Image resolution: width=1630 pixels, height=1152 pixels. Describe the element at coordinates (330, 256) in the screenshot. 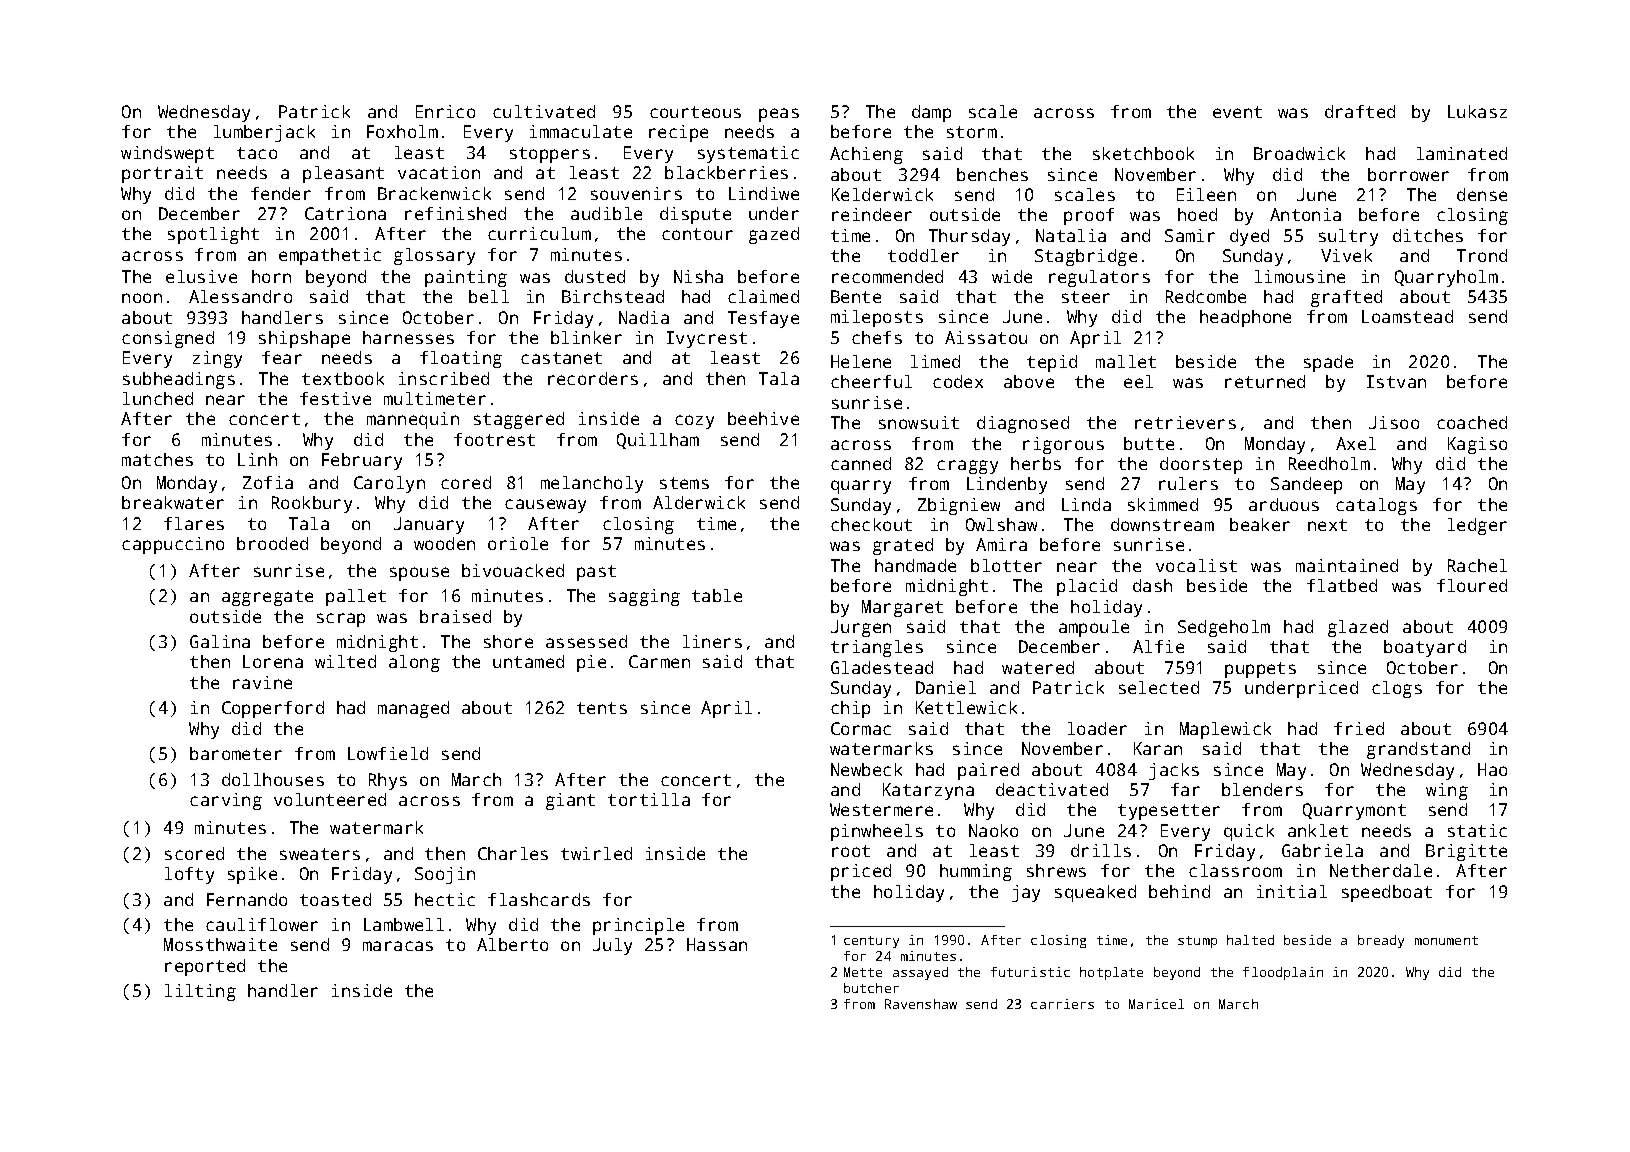

I see `empathetic` at that location.
